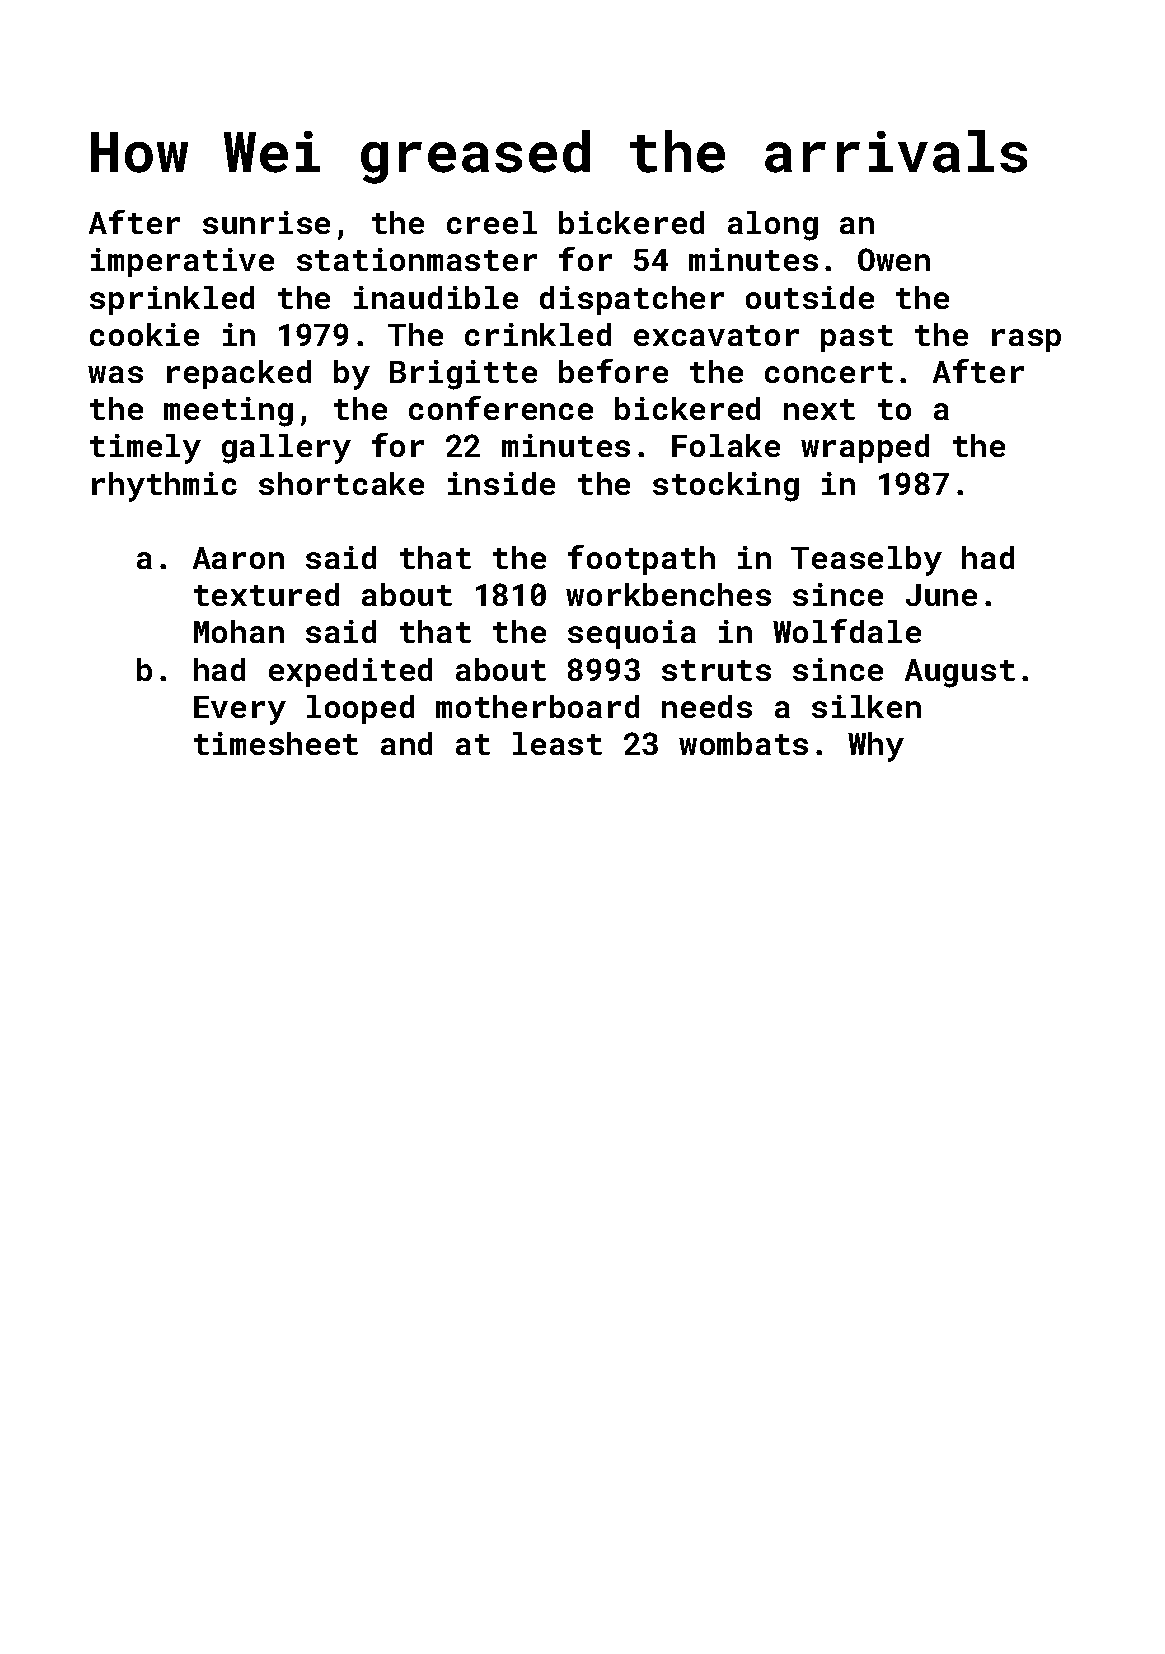 This image has height=1654, width=1165. Describe the element at coordinates (266, 222) in the image. I see `sunrise` at that location.
